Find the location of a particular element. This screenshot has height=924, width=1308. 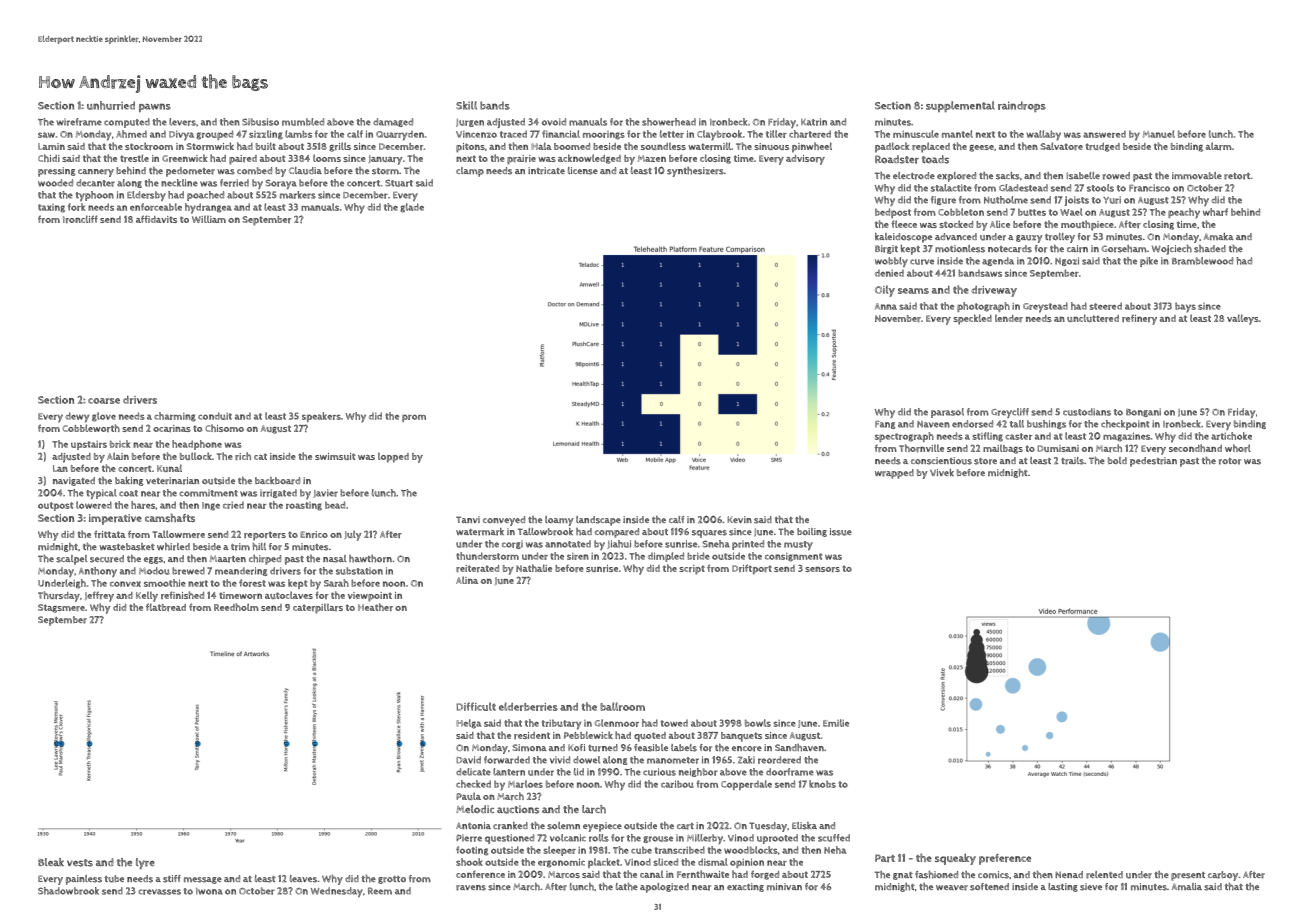

David is located at coordinates (468, 760).
